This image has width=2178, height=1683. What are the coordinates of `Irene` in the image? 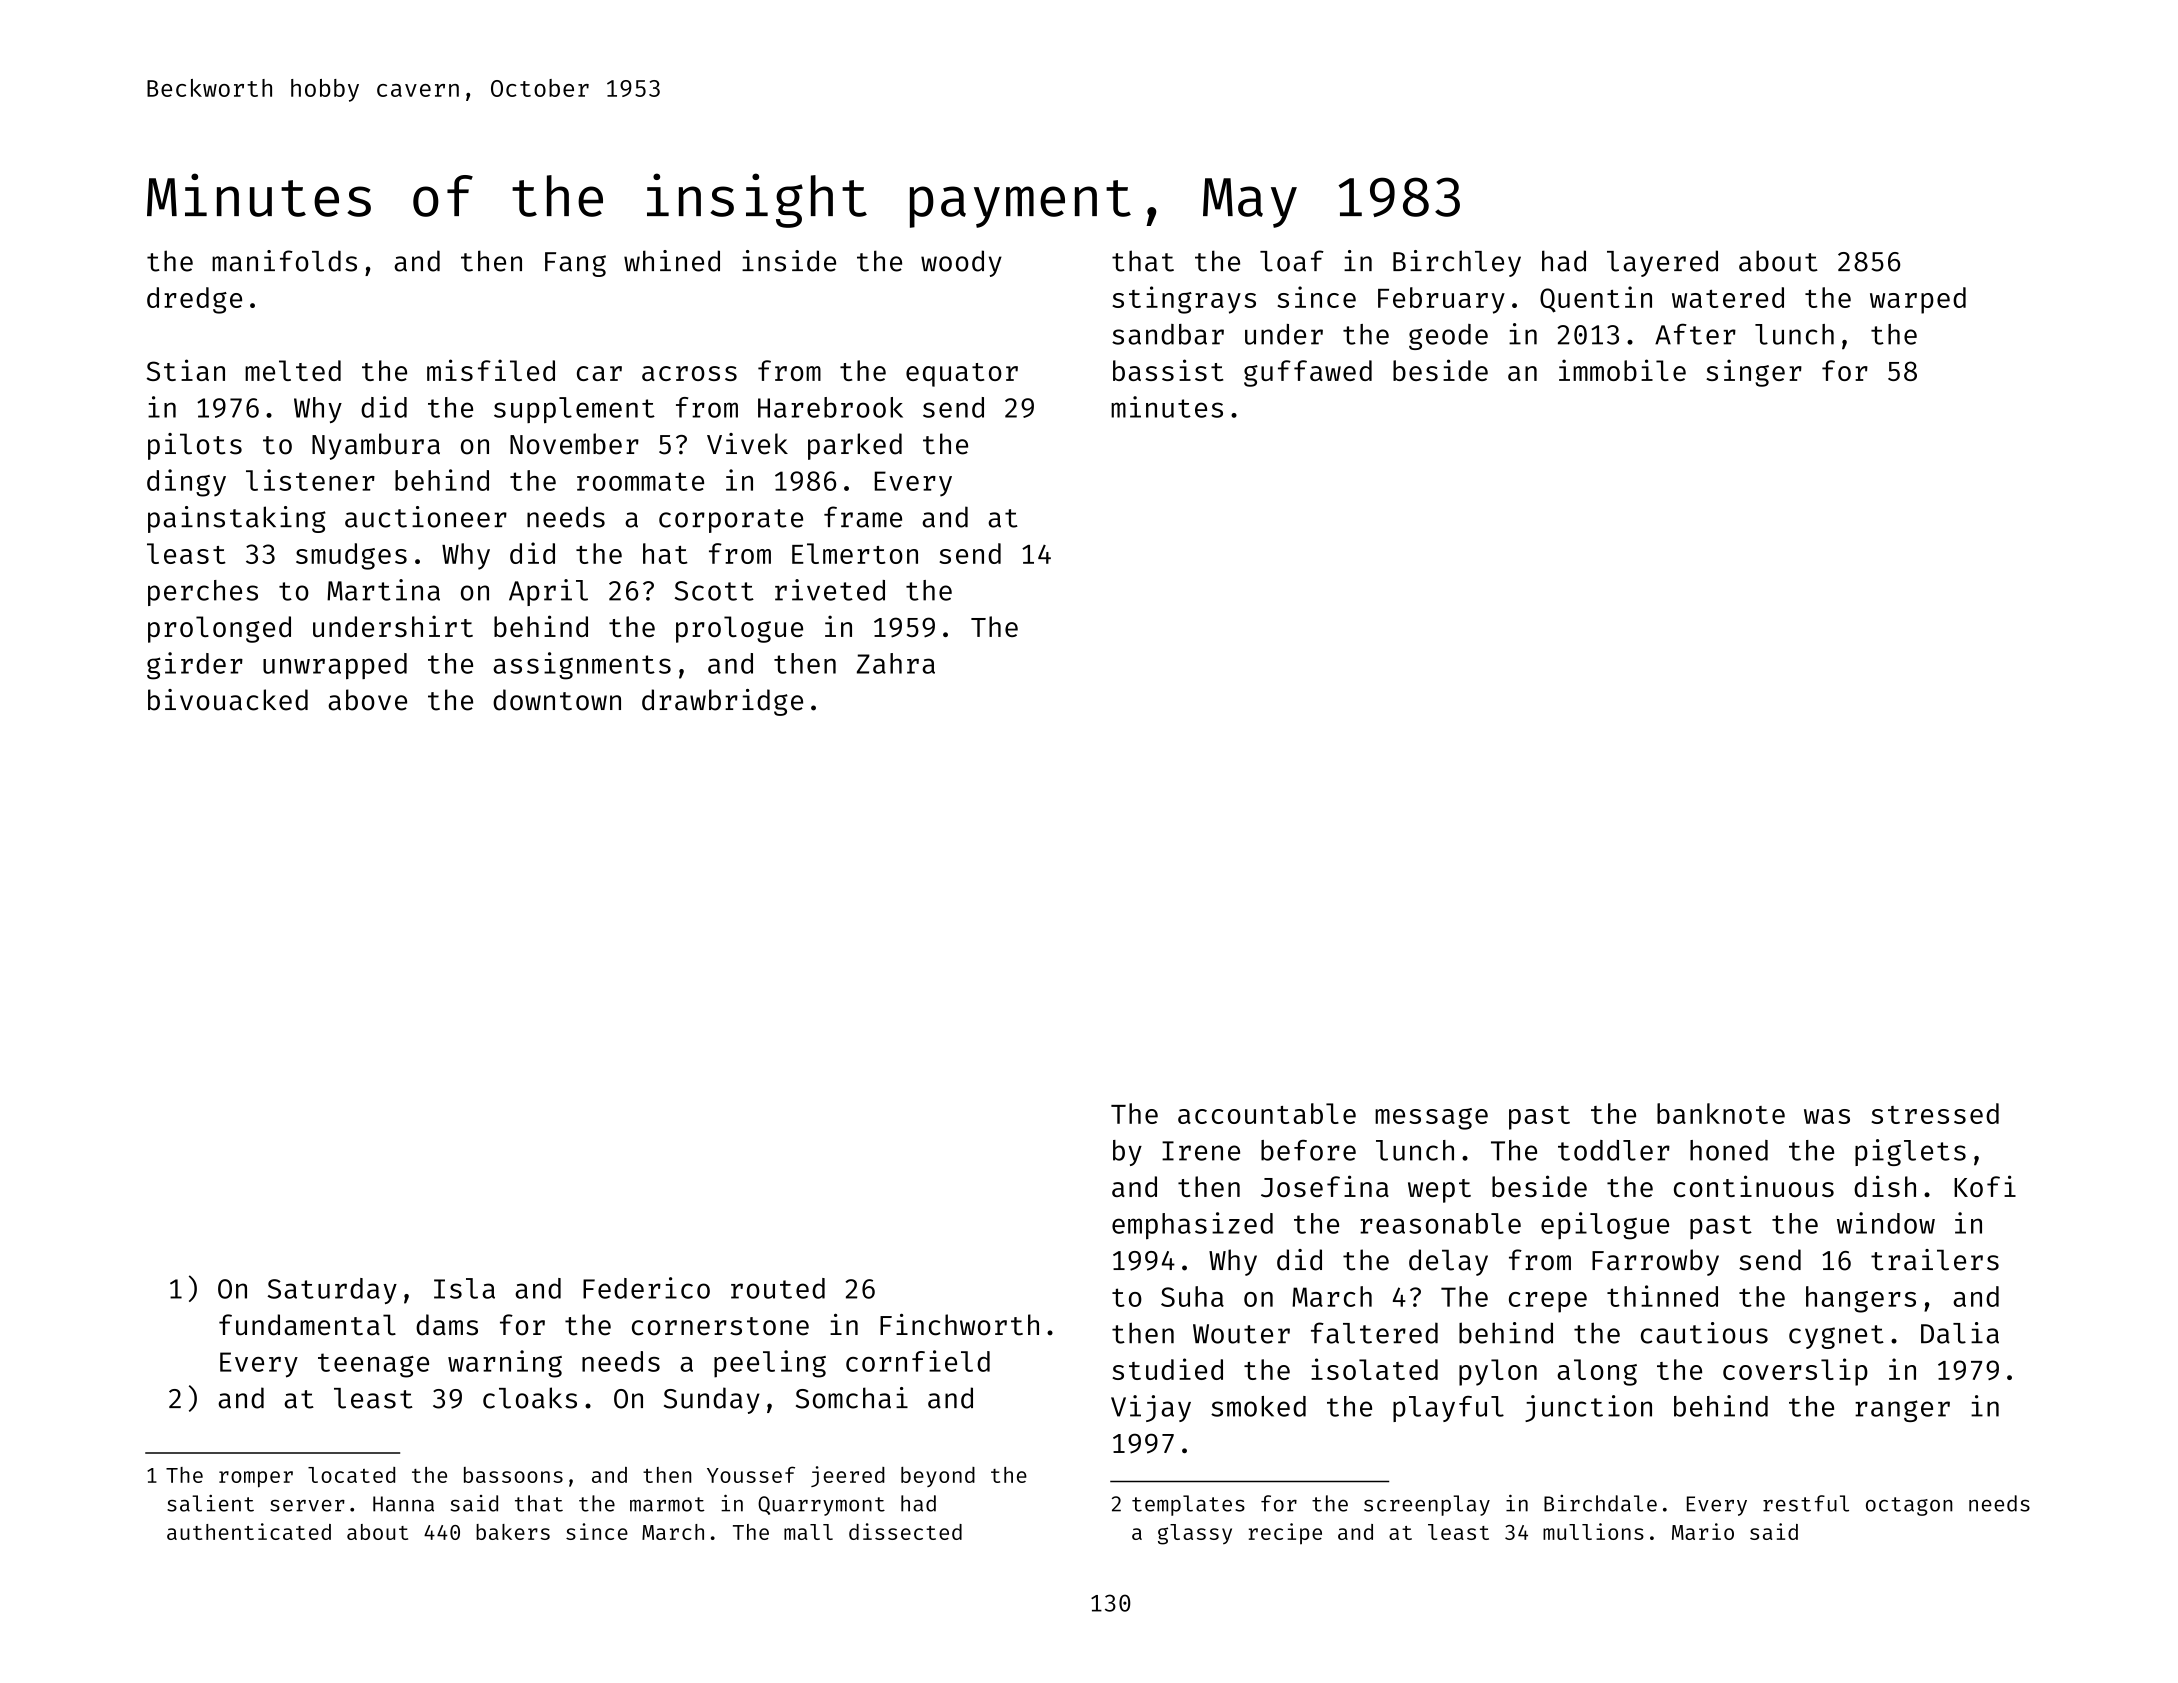 It's located at (1201, 1151).
